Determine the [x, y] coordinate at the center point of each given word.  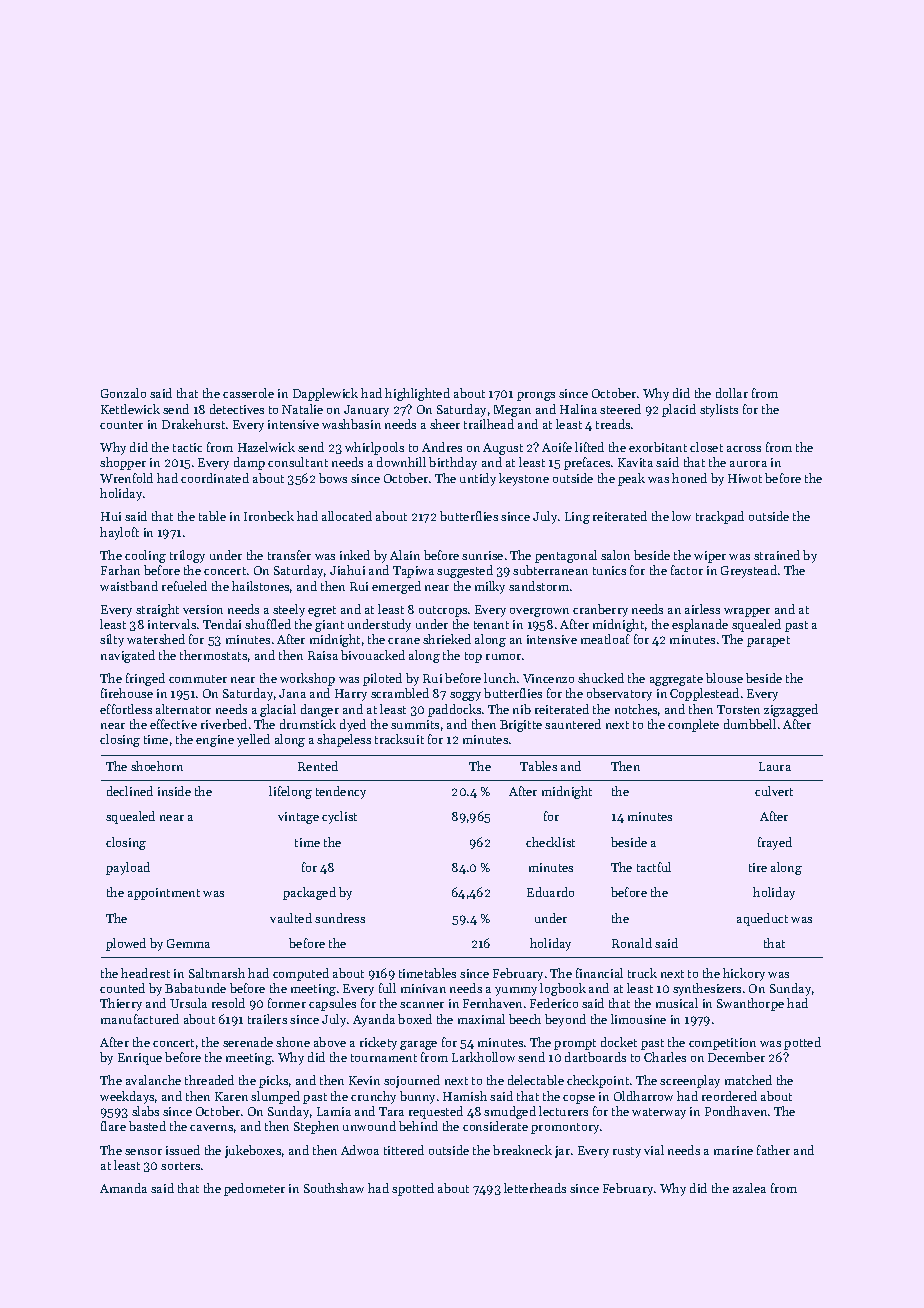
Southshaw [334, 1188]
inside [174, 791]
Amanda [123, 1188]
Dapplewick [325, 394]
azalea [749, 1188]
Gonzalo [123, 393]
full [387, 988]
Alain [405, 555]
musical [677, 1003]
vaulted [291, 918]
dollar [732, 393]
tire [758, 867]
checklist [550, 842]
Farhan [120, 570]
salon [615, 555]
